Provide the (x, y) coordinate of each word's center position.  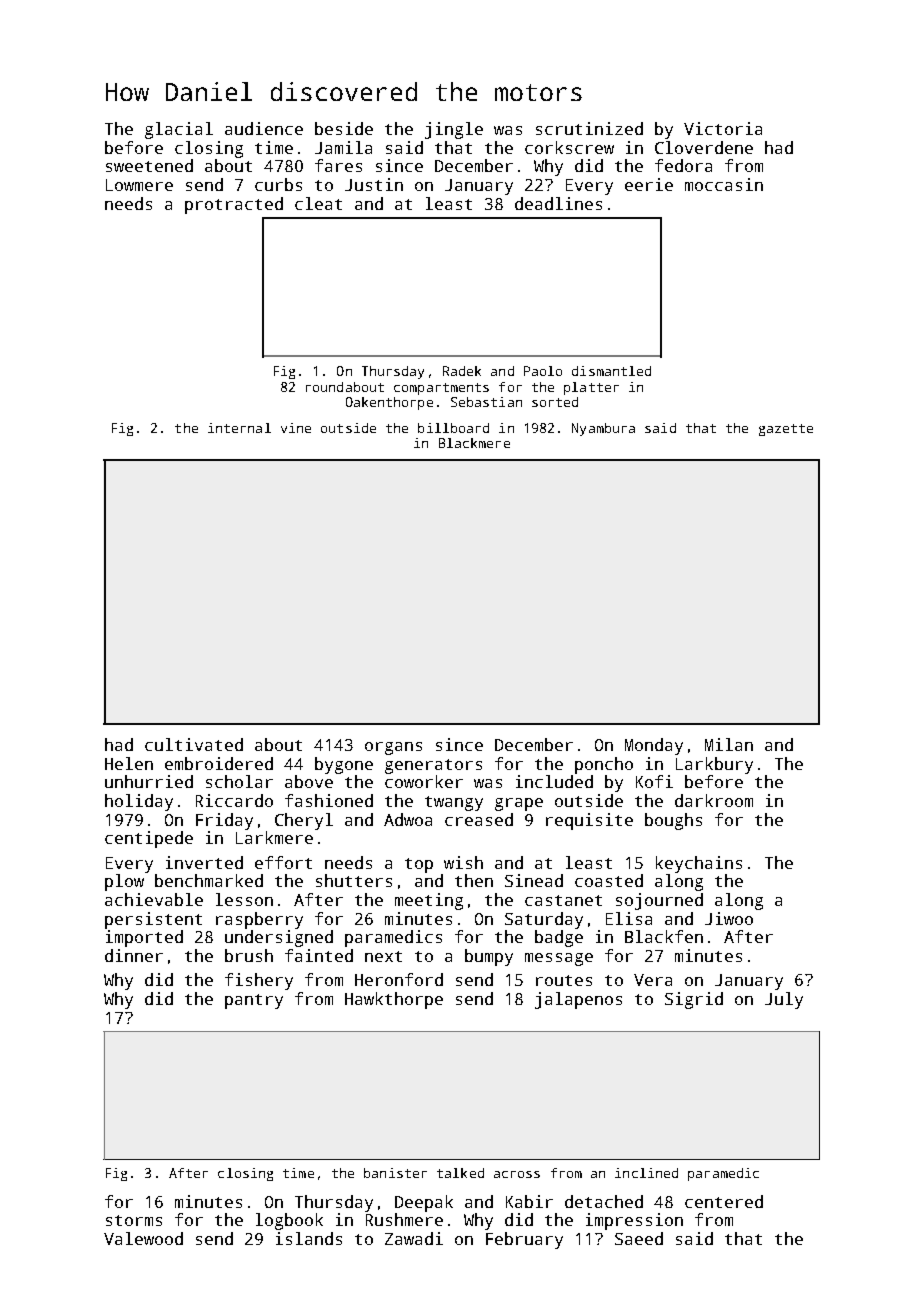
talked (460, 1173)
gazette (786, 430)
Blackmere (474, 443)
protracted (234, 205)
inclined (646, 1173)
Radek (462, 371)
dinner (134, 955)
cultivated (194, 744)
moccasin (724, 184)
